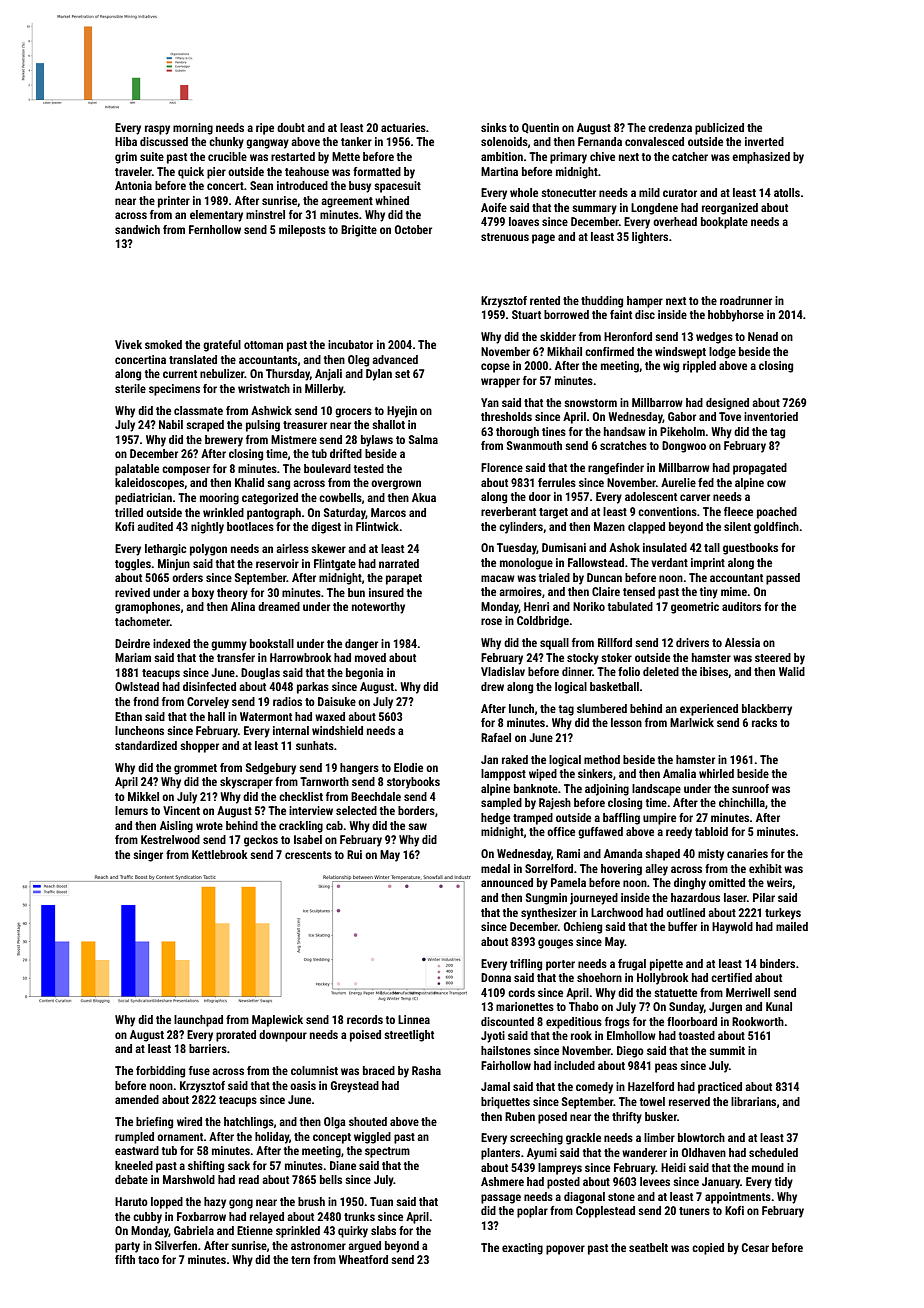 This screenshot has height=1308, width=924. I want to click on comedy, so click(594, 1088).
